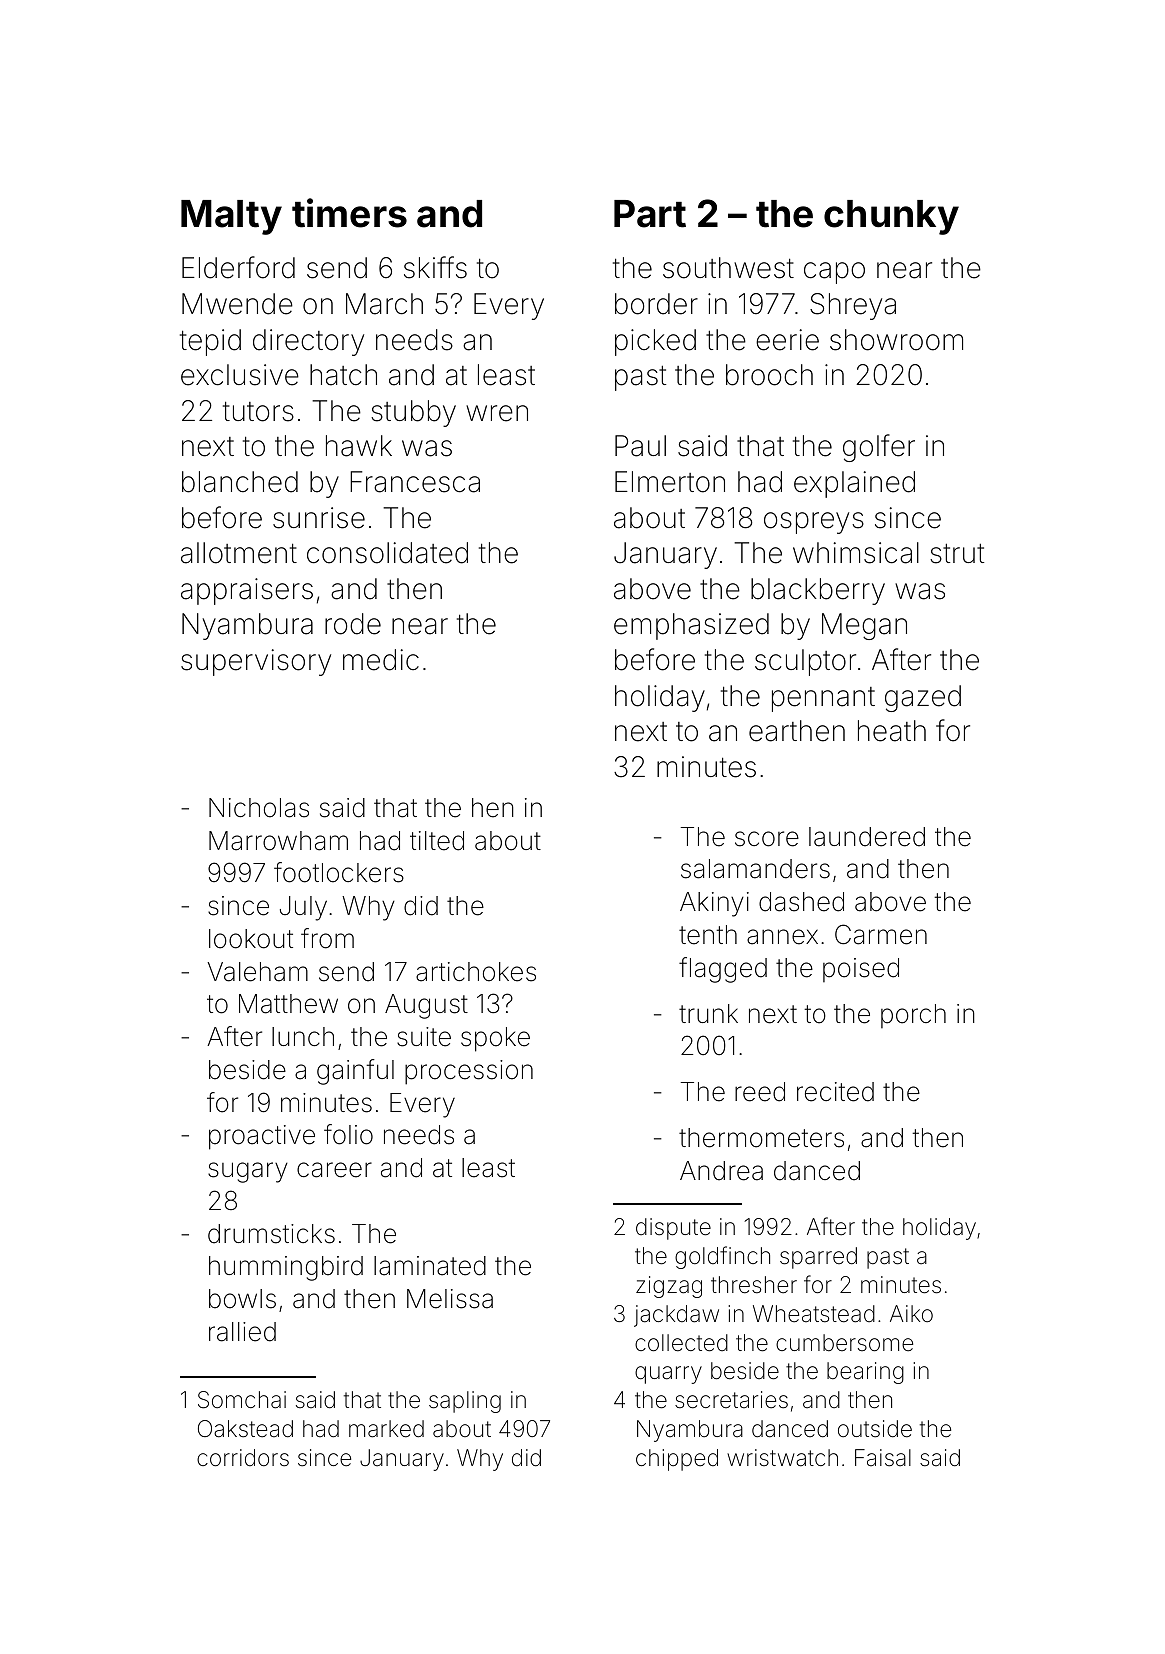 The image size is (1165, 1654). Describe the element at coordinates (911, 1313) in the screenshot. I see `Aiko` at that location.
